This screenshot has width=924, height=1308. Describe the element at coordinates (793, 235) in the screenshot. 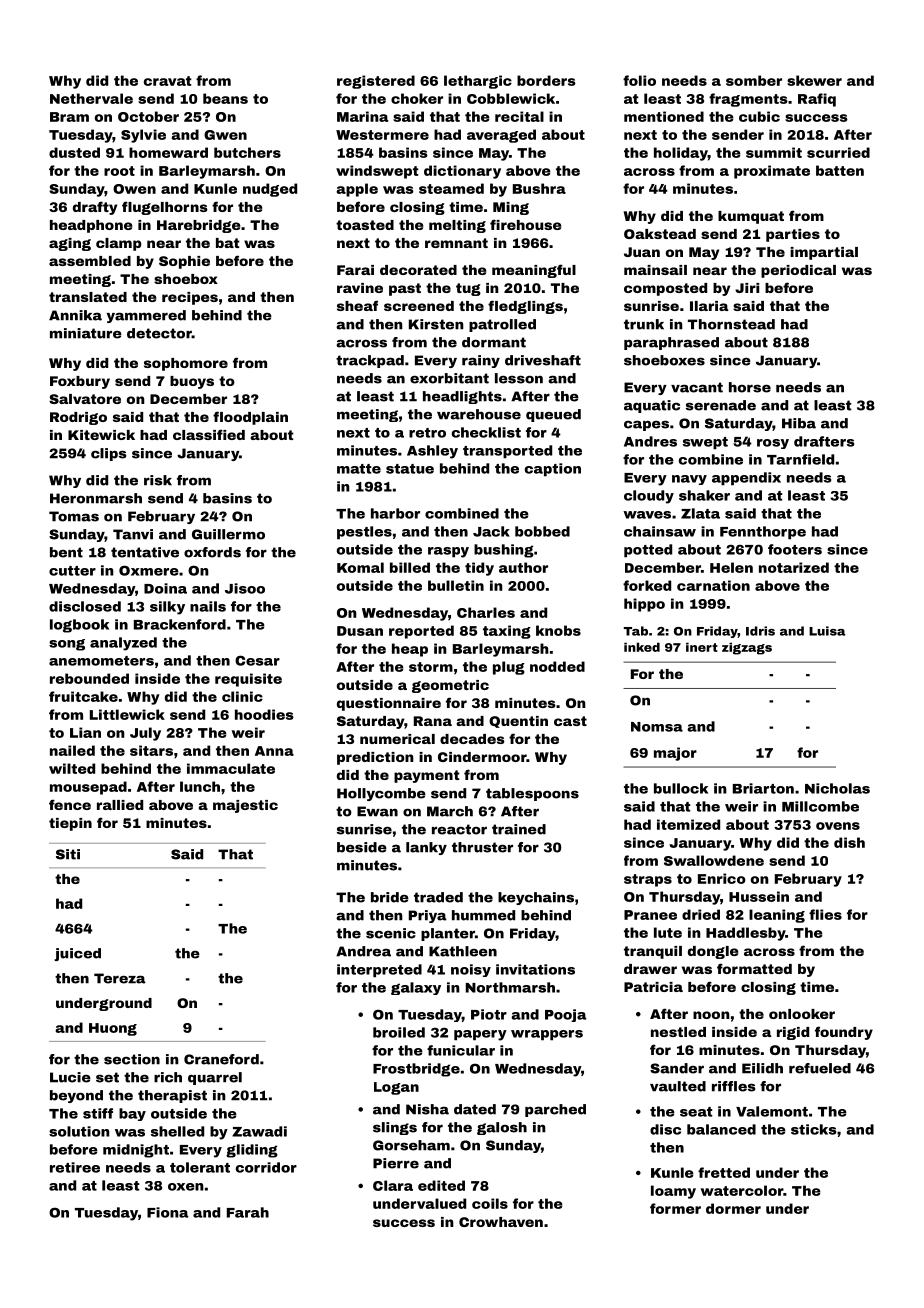

I see `parties` at that location.
